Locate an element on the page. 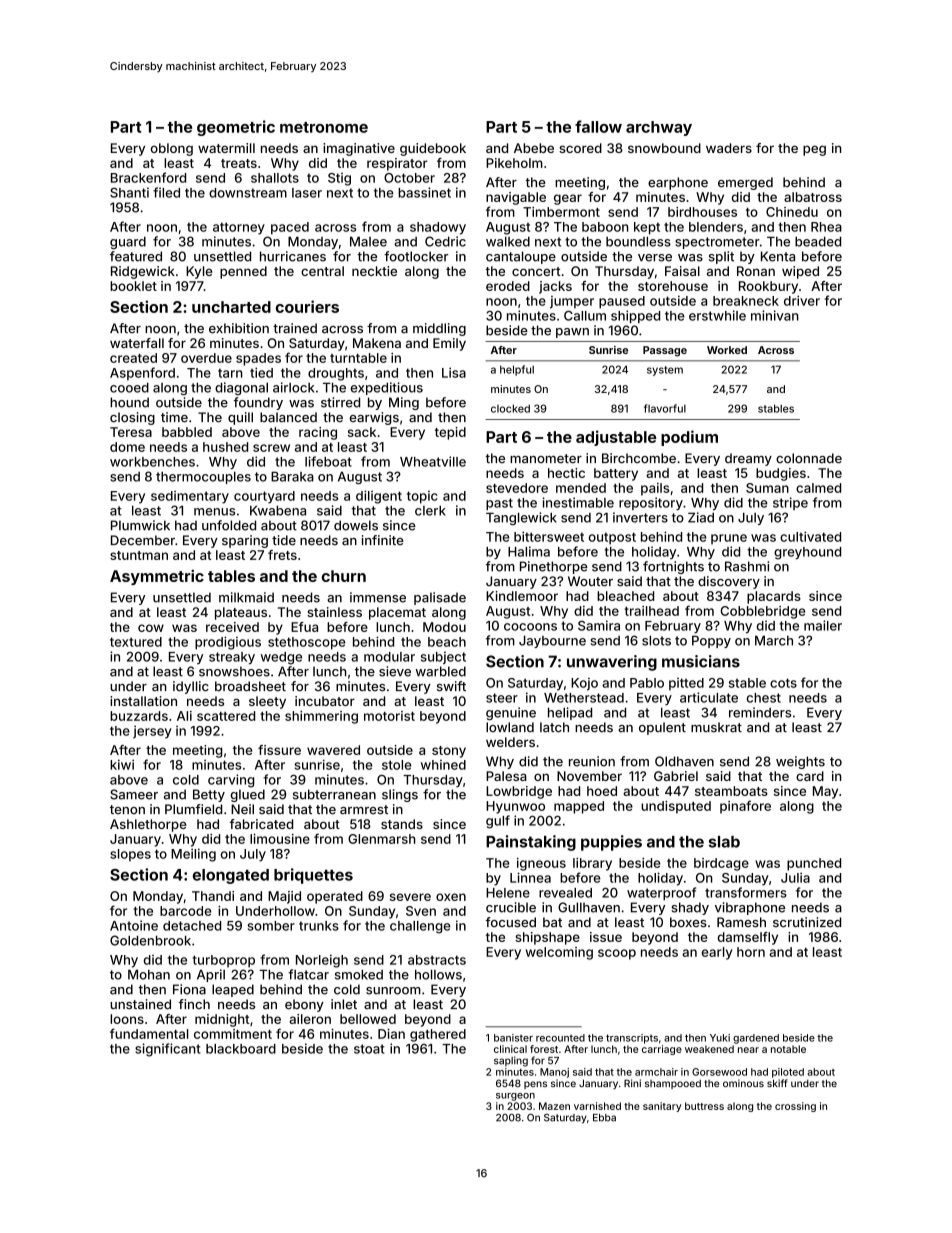 The width and height of the document is (952, 1233). swift is located at coordinates (451, 686).
